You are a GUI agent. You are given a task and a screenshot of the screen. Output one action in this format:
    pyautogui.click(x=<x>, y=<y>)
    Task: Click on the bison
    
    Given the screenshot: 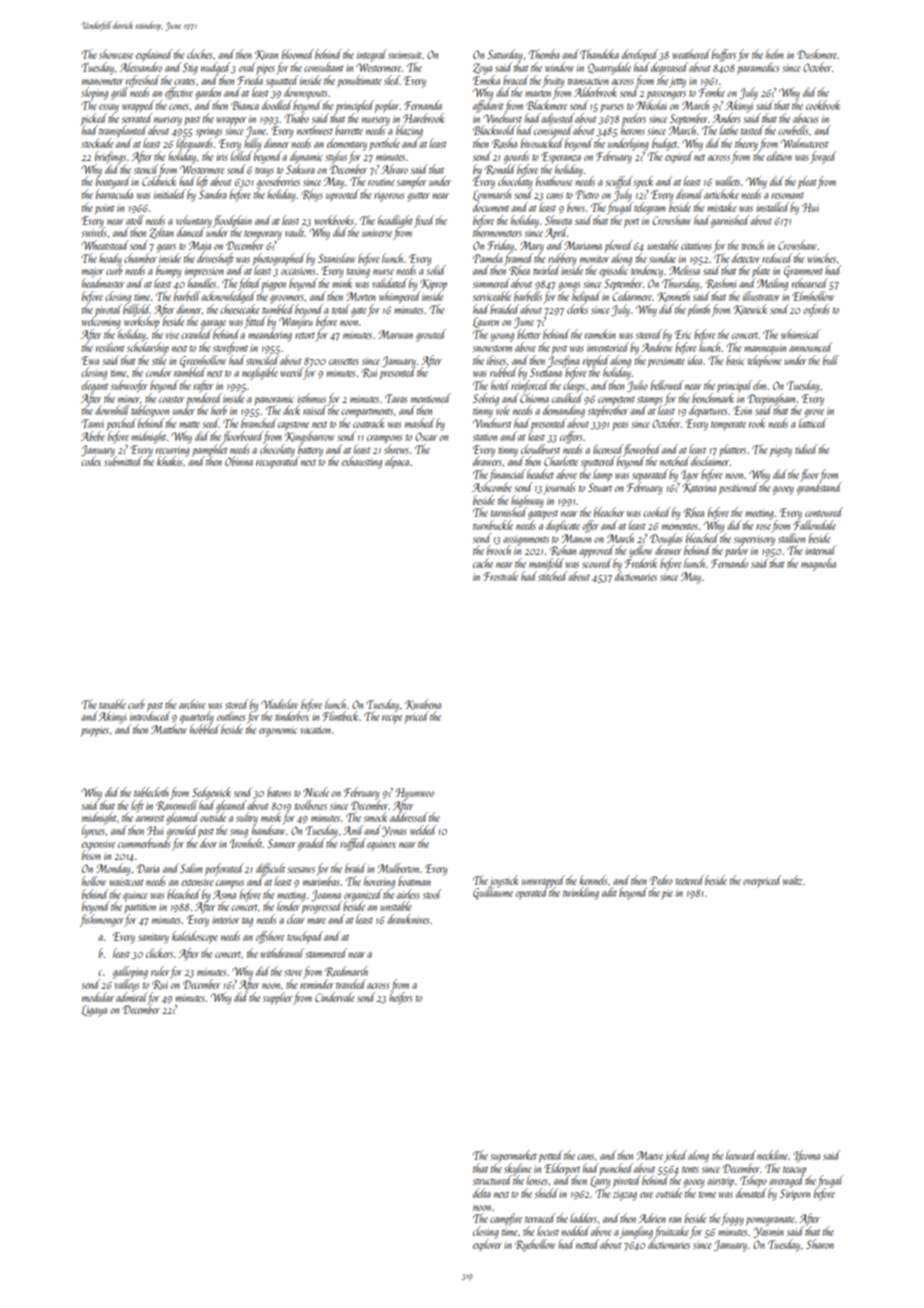 What is the action you would take?
    pyautogui.click(x=91, y=855)
